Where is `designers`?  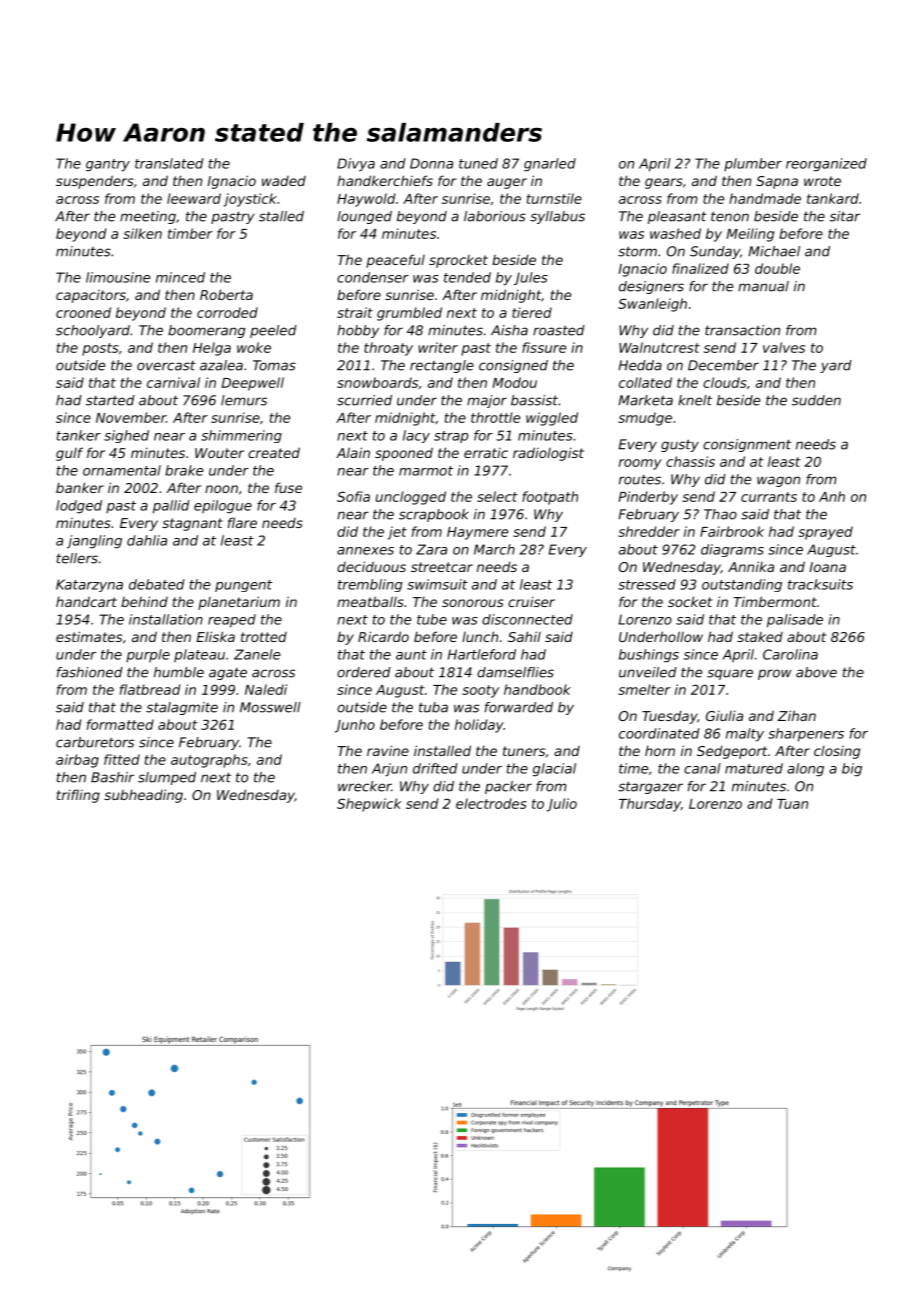 designers is located at coordinates (651, 287).
